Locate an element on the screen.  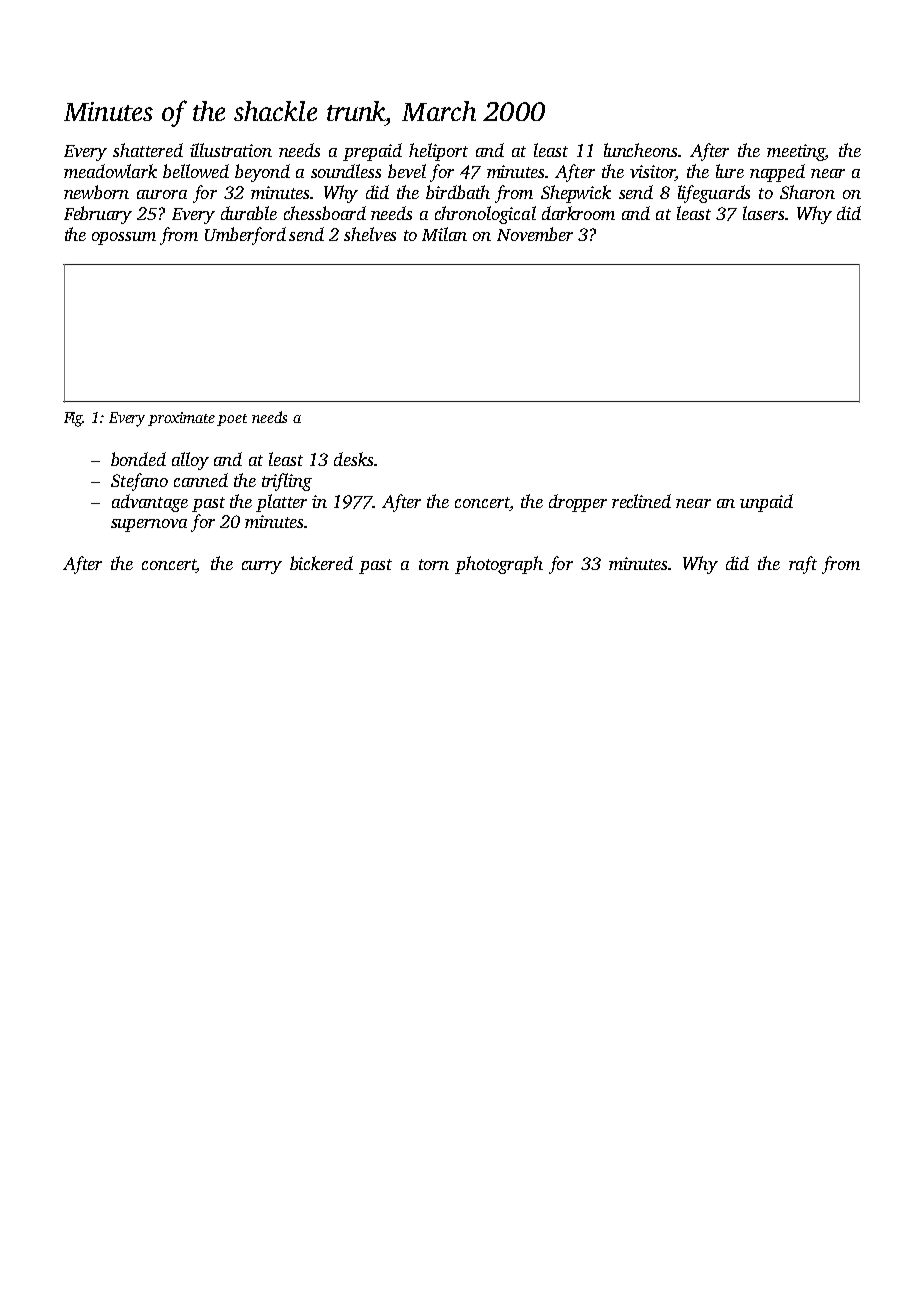
lasers is located at coordinates (763, 213).
